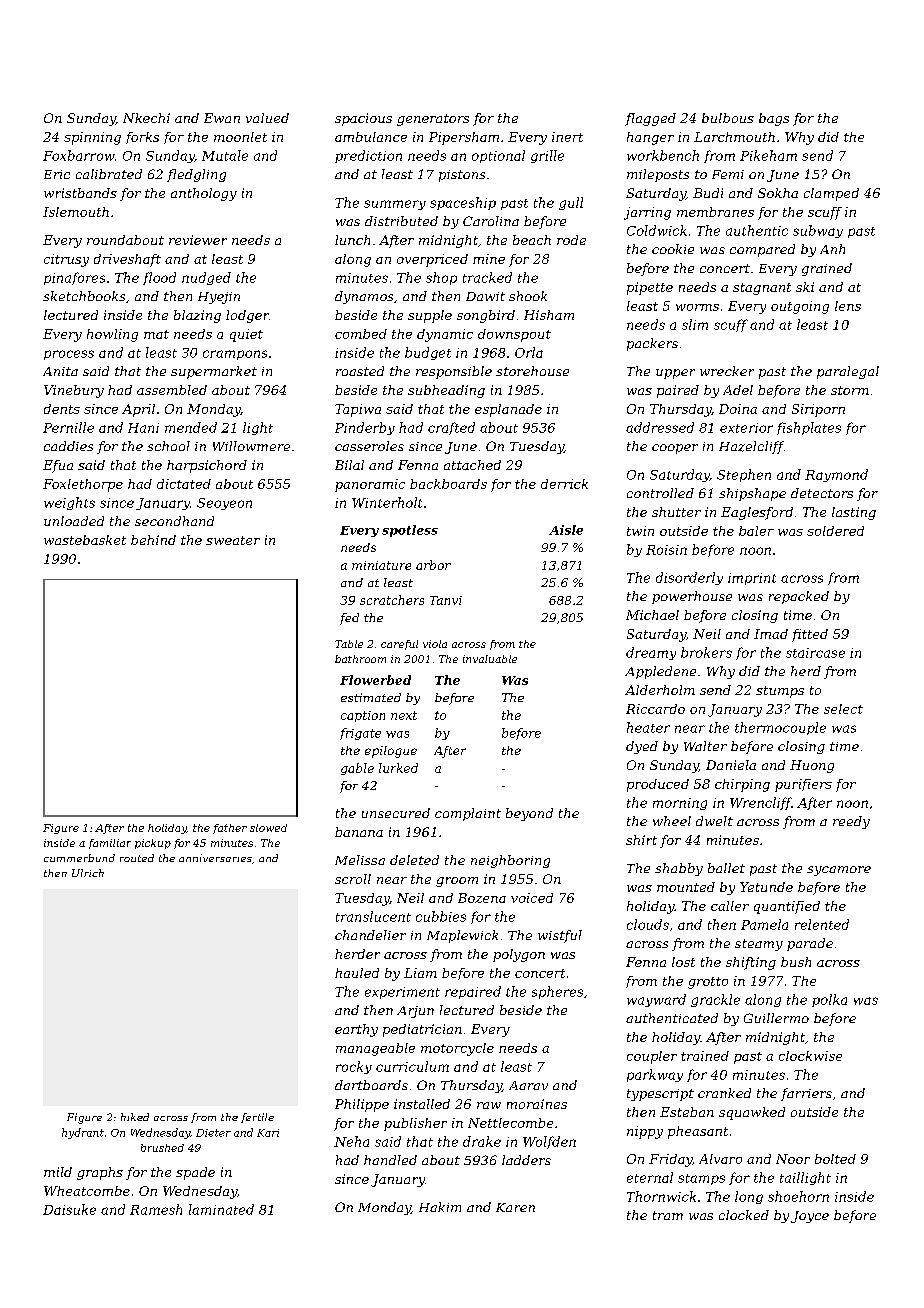 This document has width=924, height=1308. What do you see at coordinates (137, 858) in the document?
I see `routed` at bounding box center [137, 858].
